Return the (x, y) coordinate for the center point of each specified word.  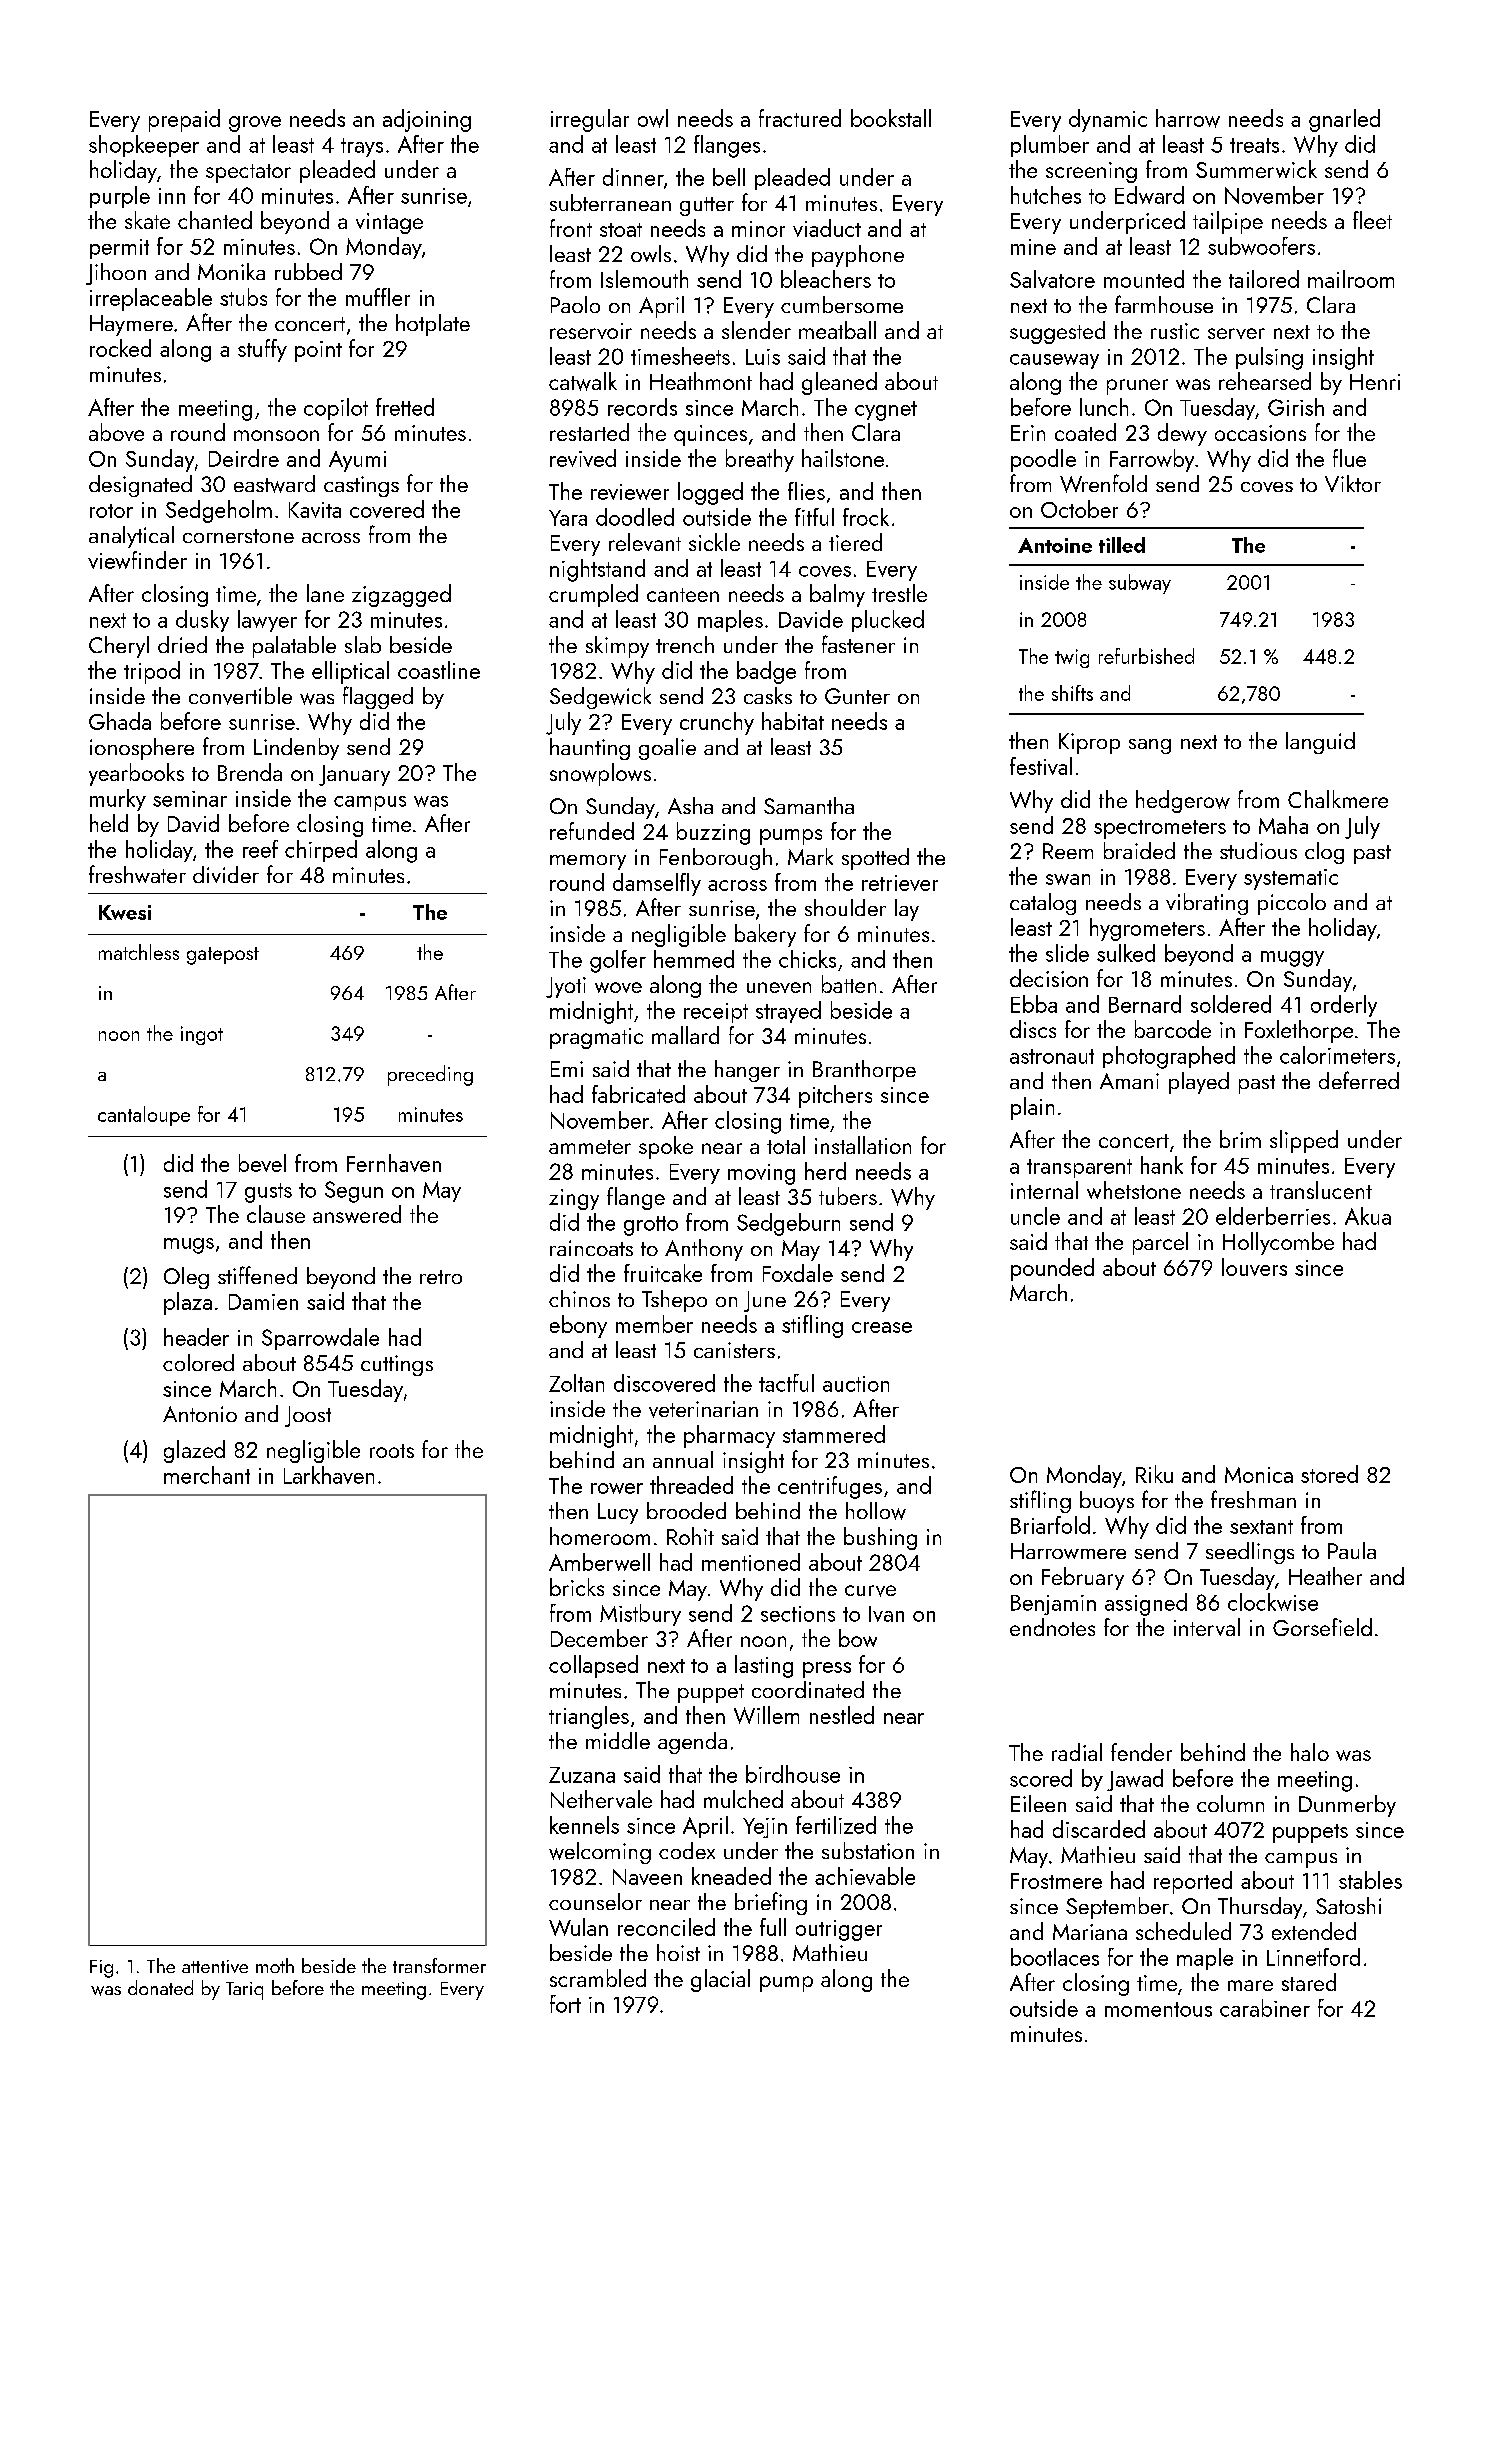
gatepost (223, 956)
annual (683, 1459)
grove (255, 124)
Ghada (120, 721)
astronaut (1052, 1056)
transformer (439, 1965)
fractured (800, 118)
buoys (1107, 1502)
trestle (899, 593)
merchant (207, 1475)
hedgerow (1183, 801)
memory (588, 862)
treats (1254, 145)
